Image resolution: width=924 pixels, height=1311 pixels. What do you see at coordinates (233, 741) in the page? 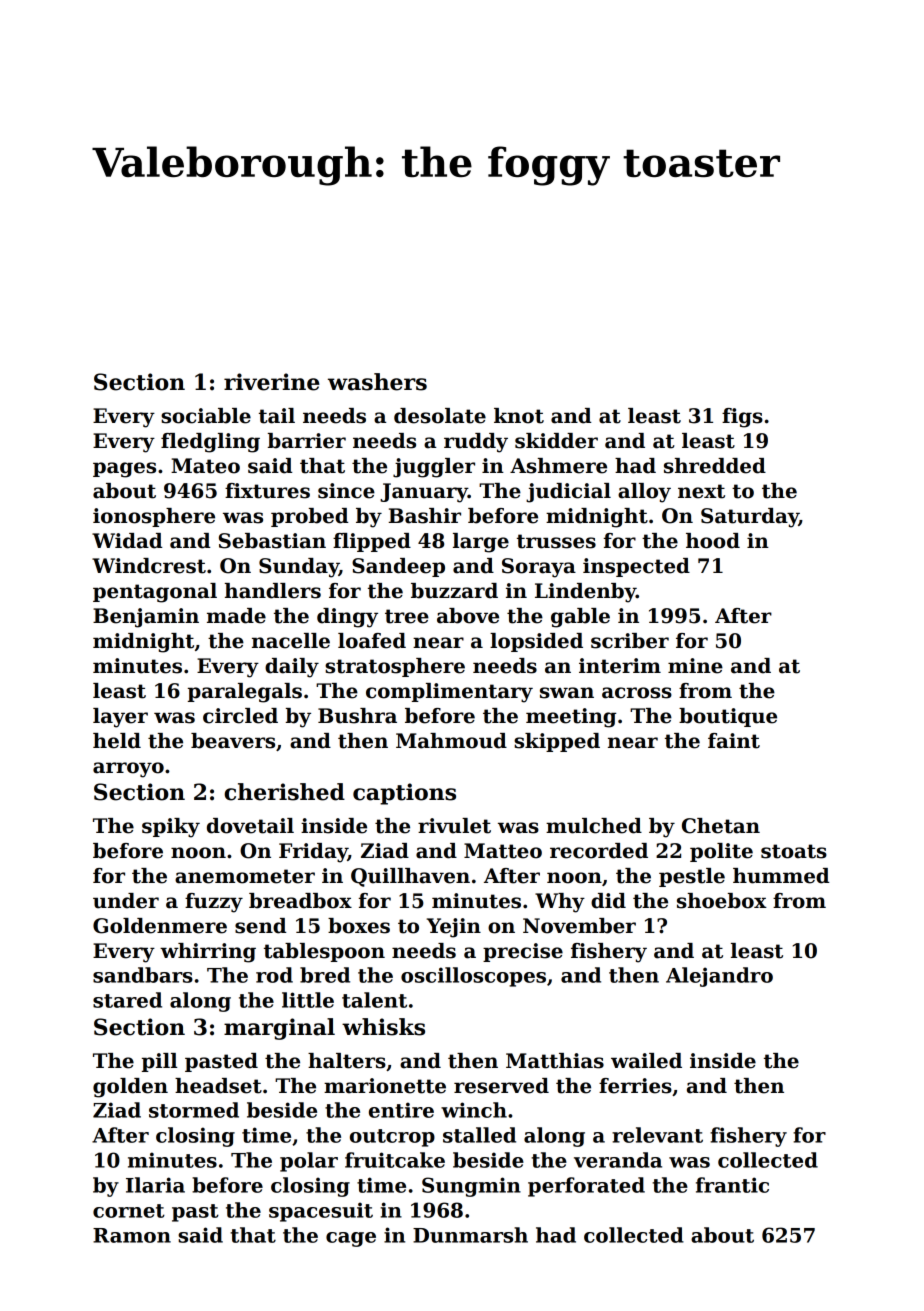
I see `beavers` at bounding box center [233, 741].
